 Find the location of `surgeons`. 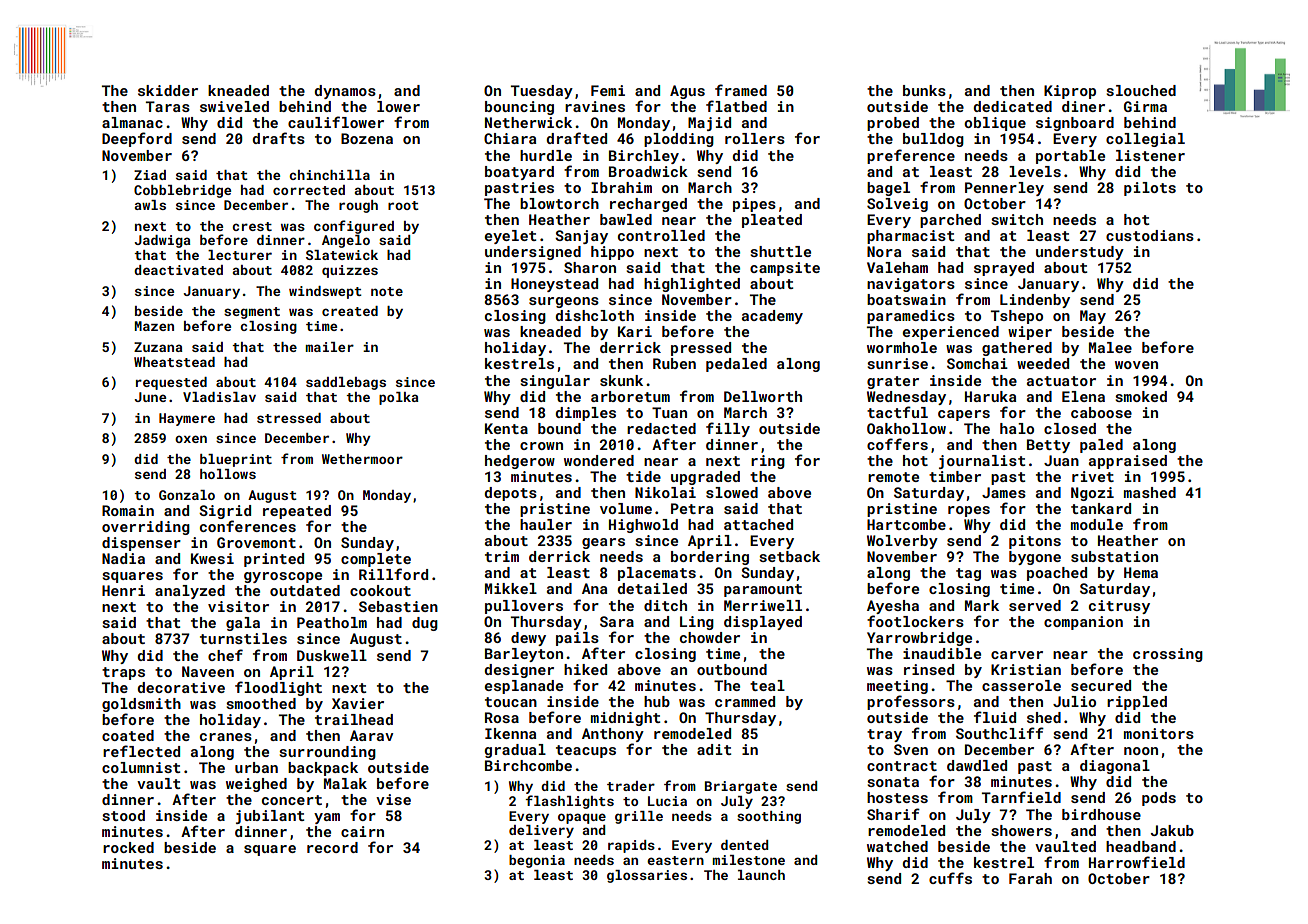

surgeons is located at coordinates (564, 302).
